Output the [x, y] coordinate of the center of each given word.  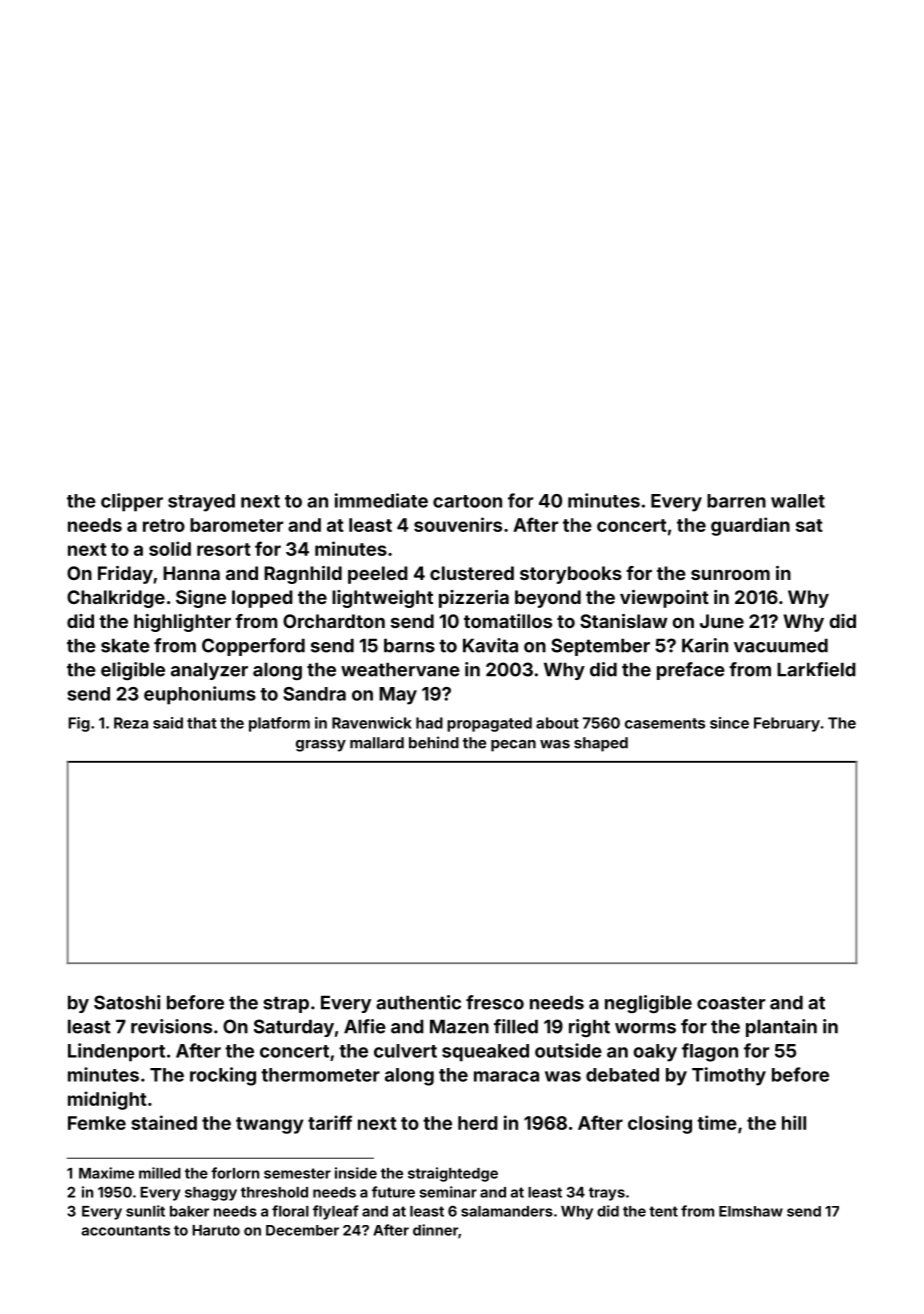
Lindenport [116, 1052]
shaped [601, 744]
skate [125, 645]
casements [665, 723]
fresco [495, 1002]
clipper [132, 502]
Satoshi [127, 1002]
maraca [506, 1076]
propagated [489, 724]
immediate [381, 500]
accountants [126, 1230]
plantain [781, 1028]
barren [736, 501]
